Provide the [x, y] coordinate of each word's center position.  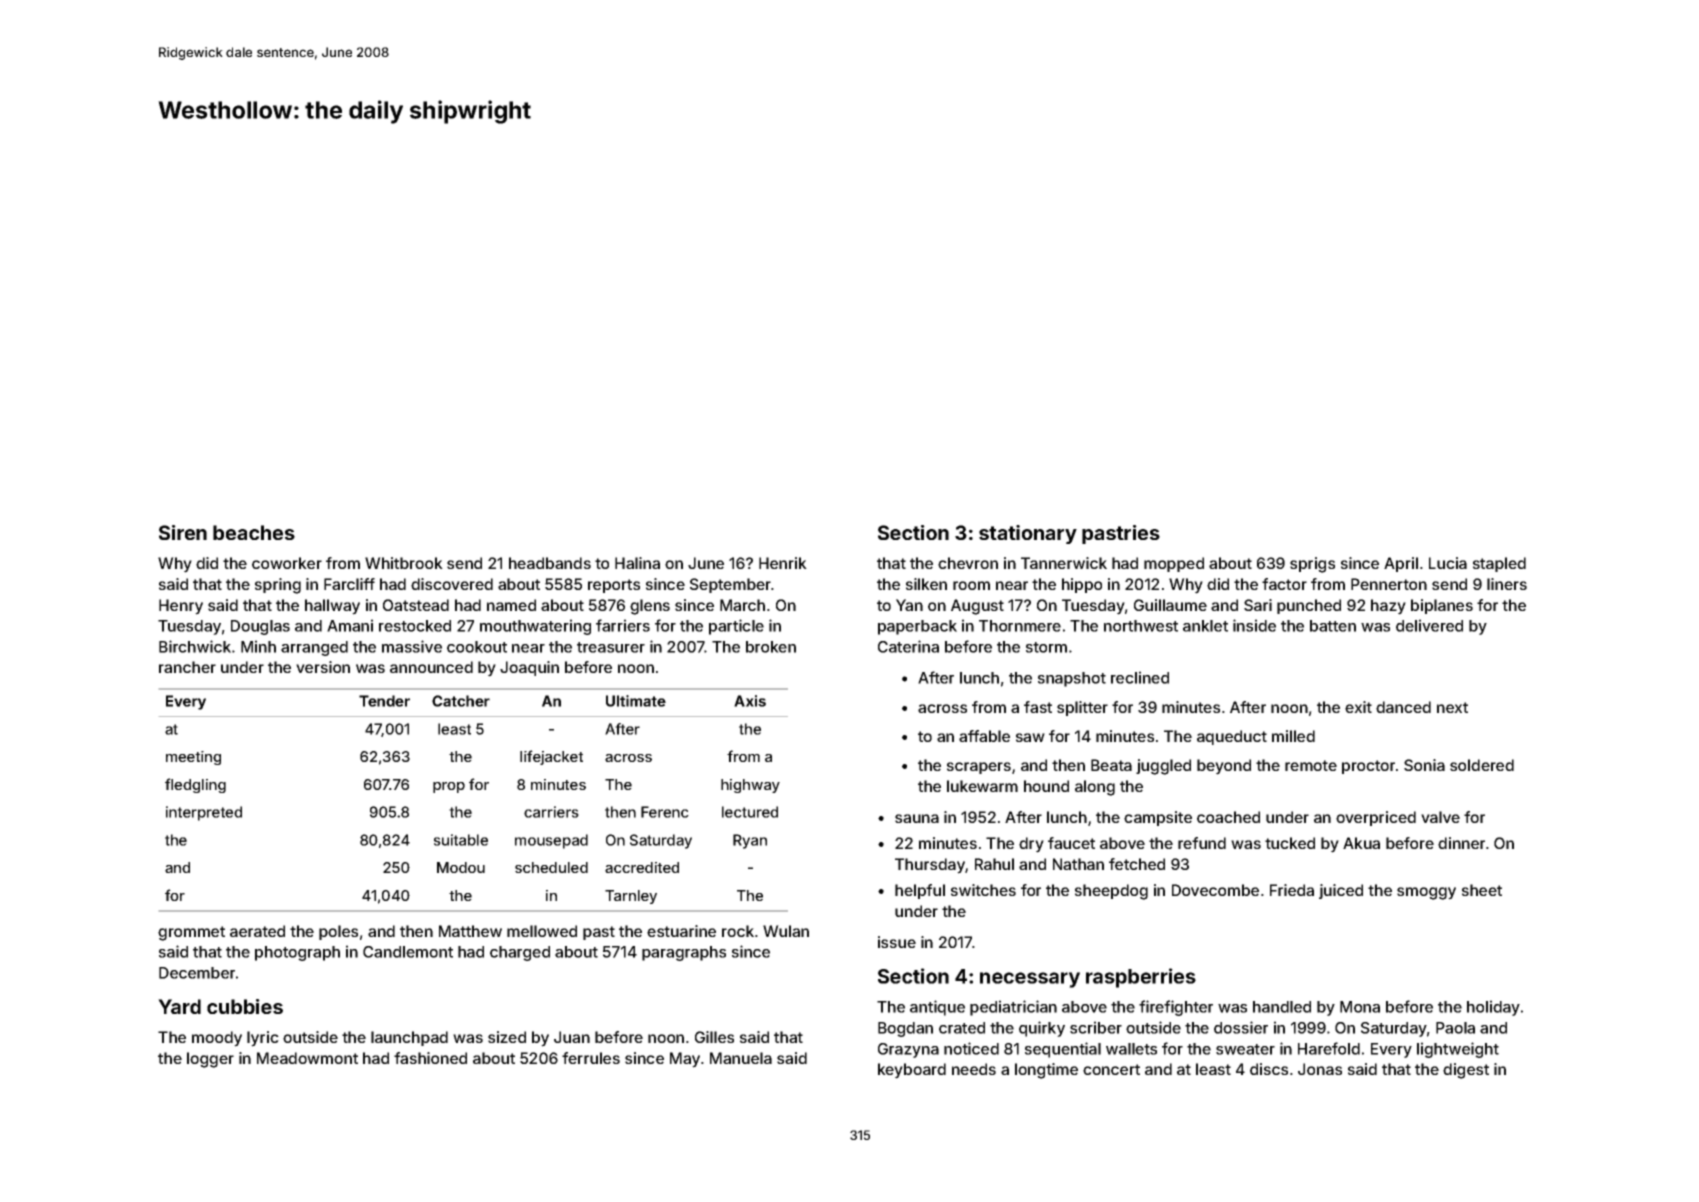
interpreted [204, 813]
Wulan [786, 931]
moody [217, 1039]
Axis [750, 701]
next [1452, 707]
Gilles [714, 1037]
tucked [1290, 843]
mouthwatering [535, 627]
